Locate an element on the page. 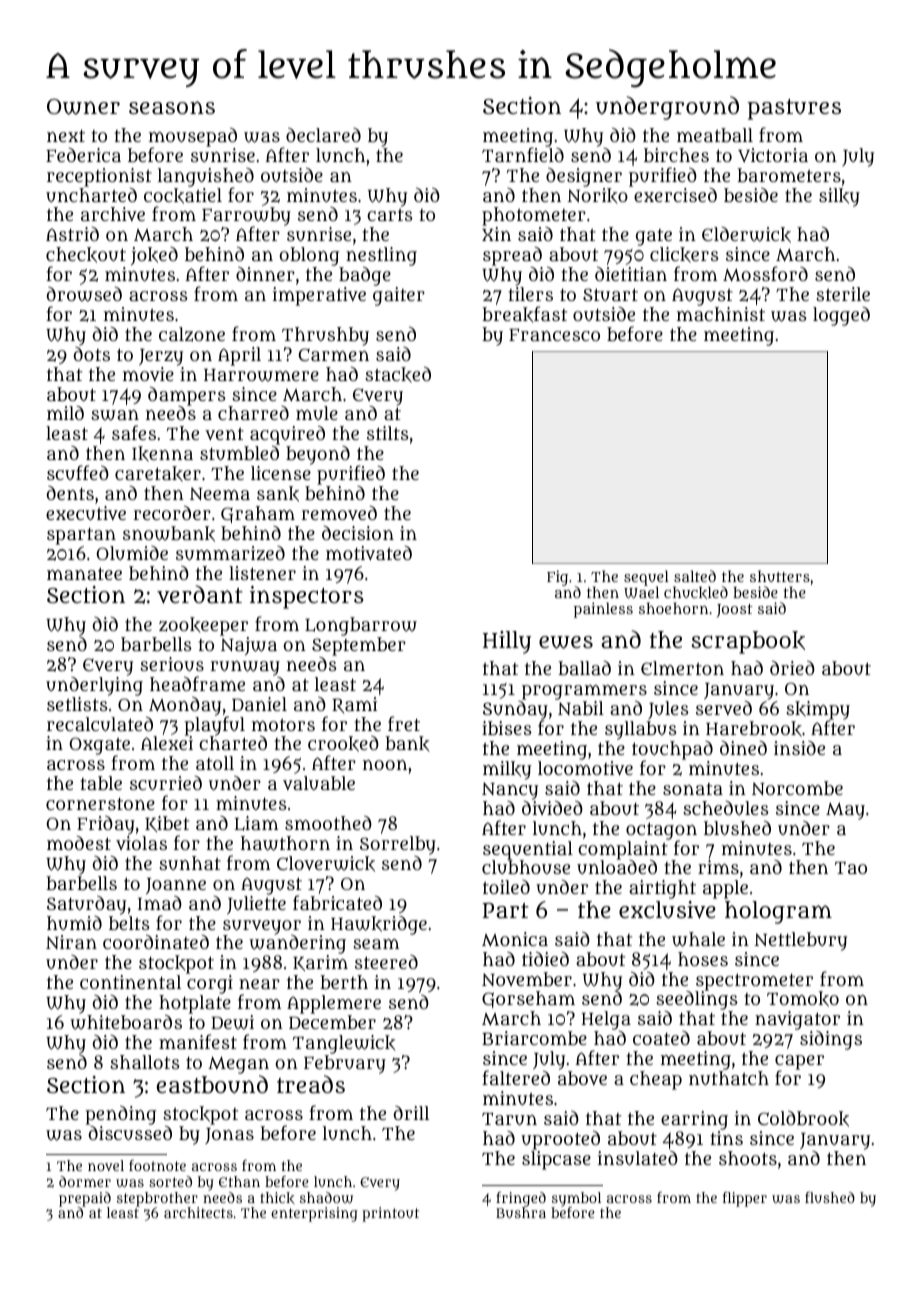 This image has width=924, height=1308. Francesco is located at coordinates (554, 335).
